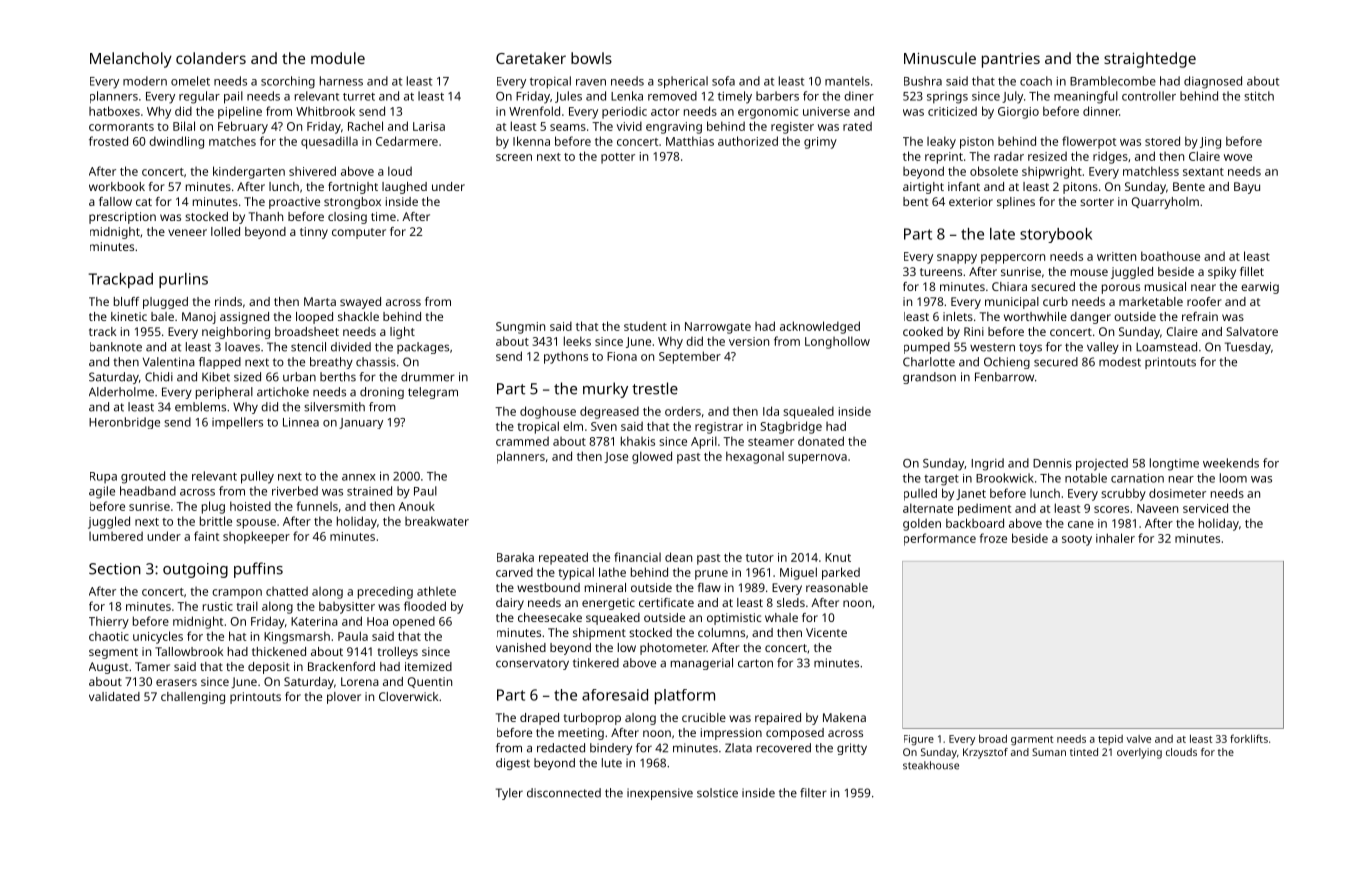 The height and width of the document is (887, 1372). I want to click on regular, so click(199, 97).
